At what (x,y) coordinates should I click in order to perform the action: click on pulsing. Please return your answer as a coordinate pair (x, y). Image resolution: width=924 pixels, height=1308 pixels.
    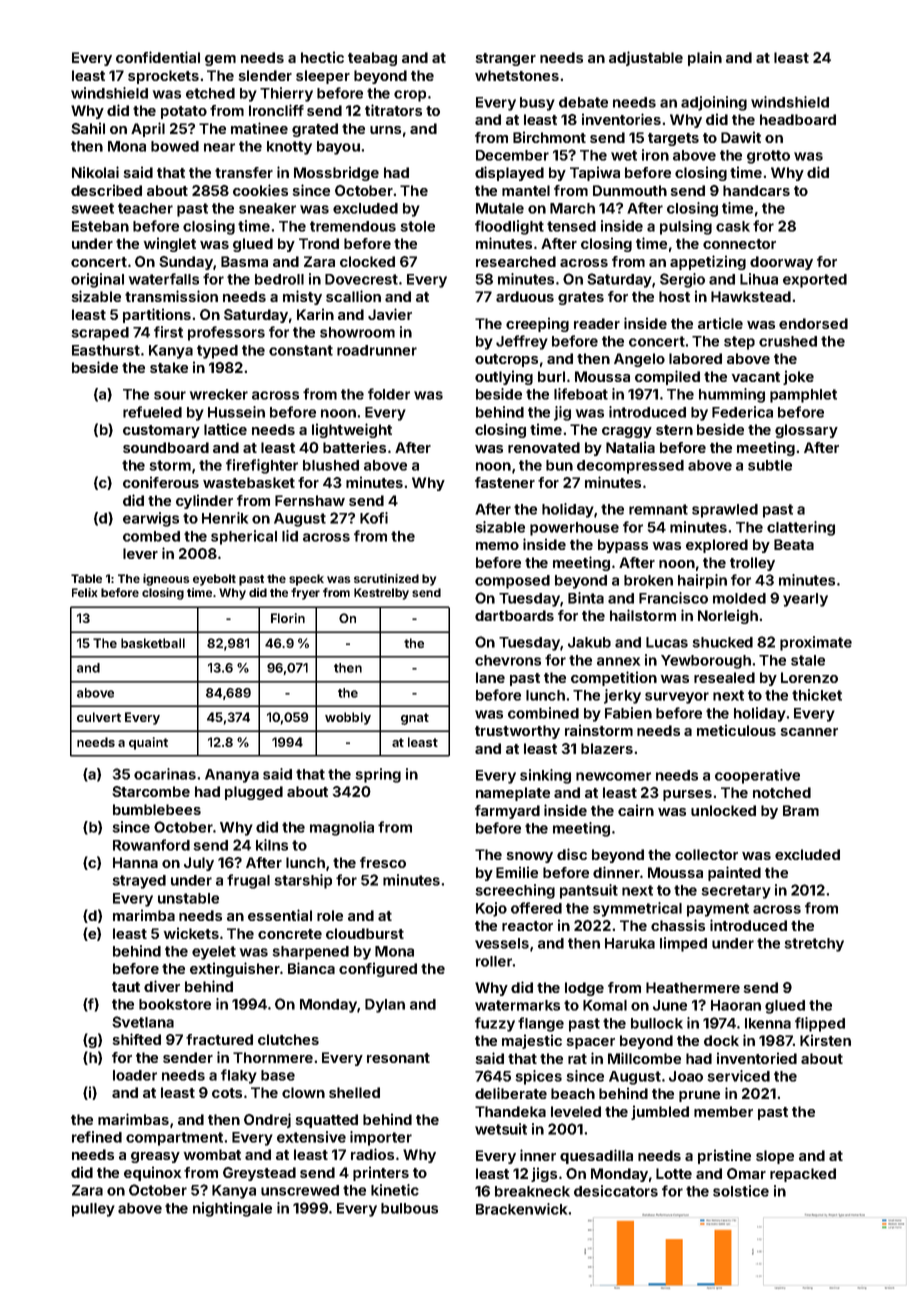
    Looking at the image, I should click on (686, 227).
